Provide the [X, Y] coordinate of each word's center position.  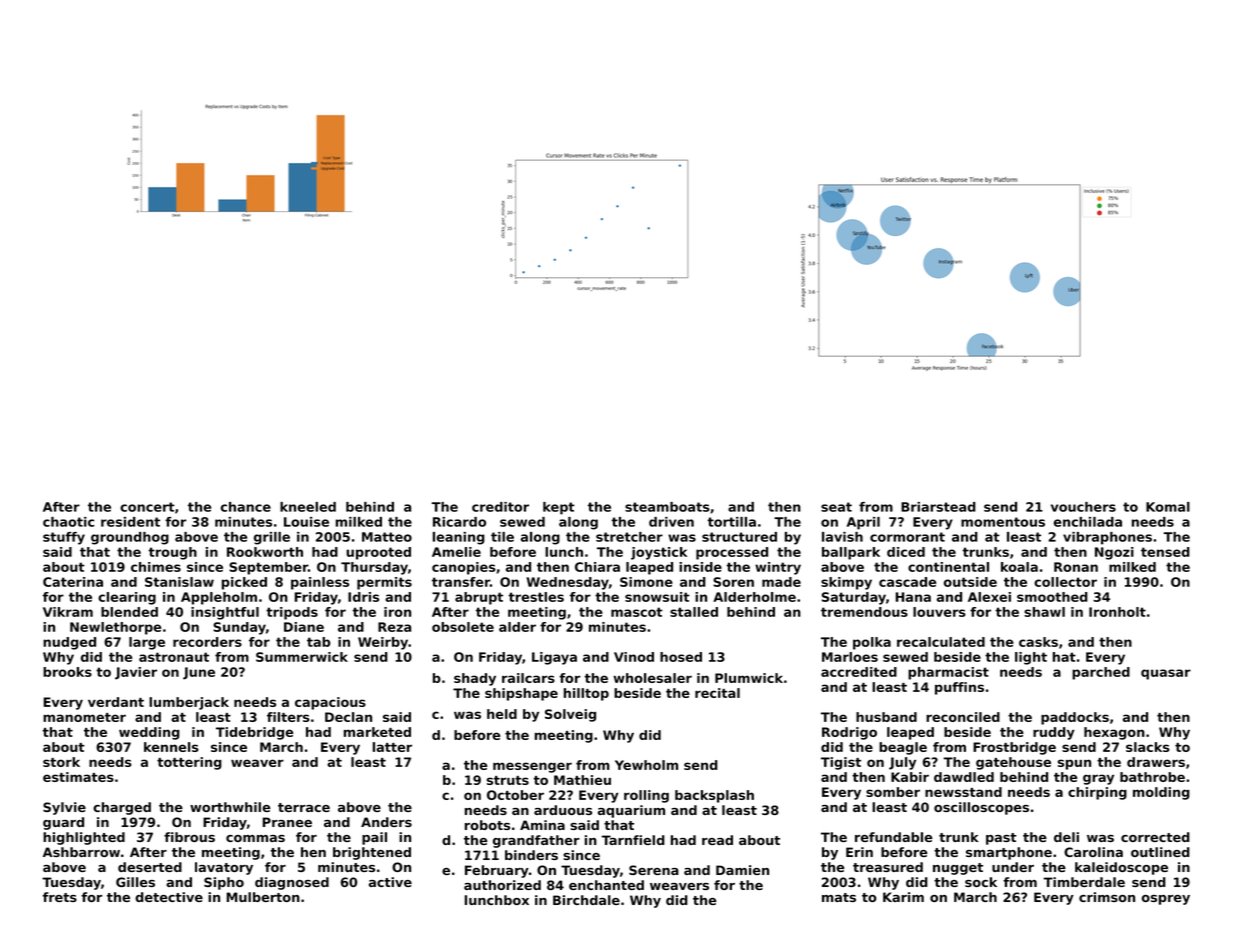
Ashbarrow [81, 852]
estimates [78, 777]
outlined [1160, 852]
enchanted [606, 885]
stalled [694, 612]
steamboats [667, 507]
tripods [292, 613]
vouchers [1083, 507]
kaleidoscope [1121, 868]
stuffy [64, 538]
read [717, 840]
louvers [939, 612]
